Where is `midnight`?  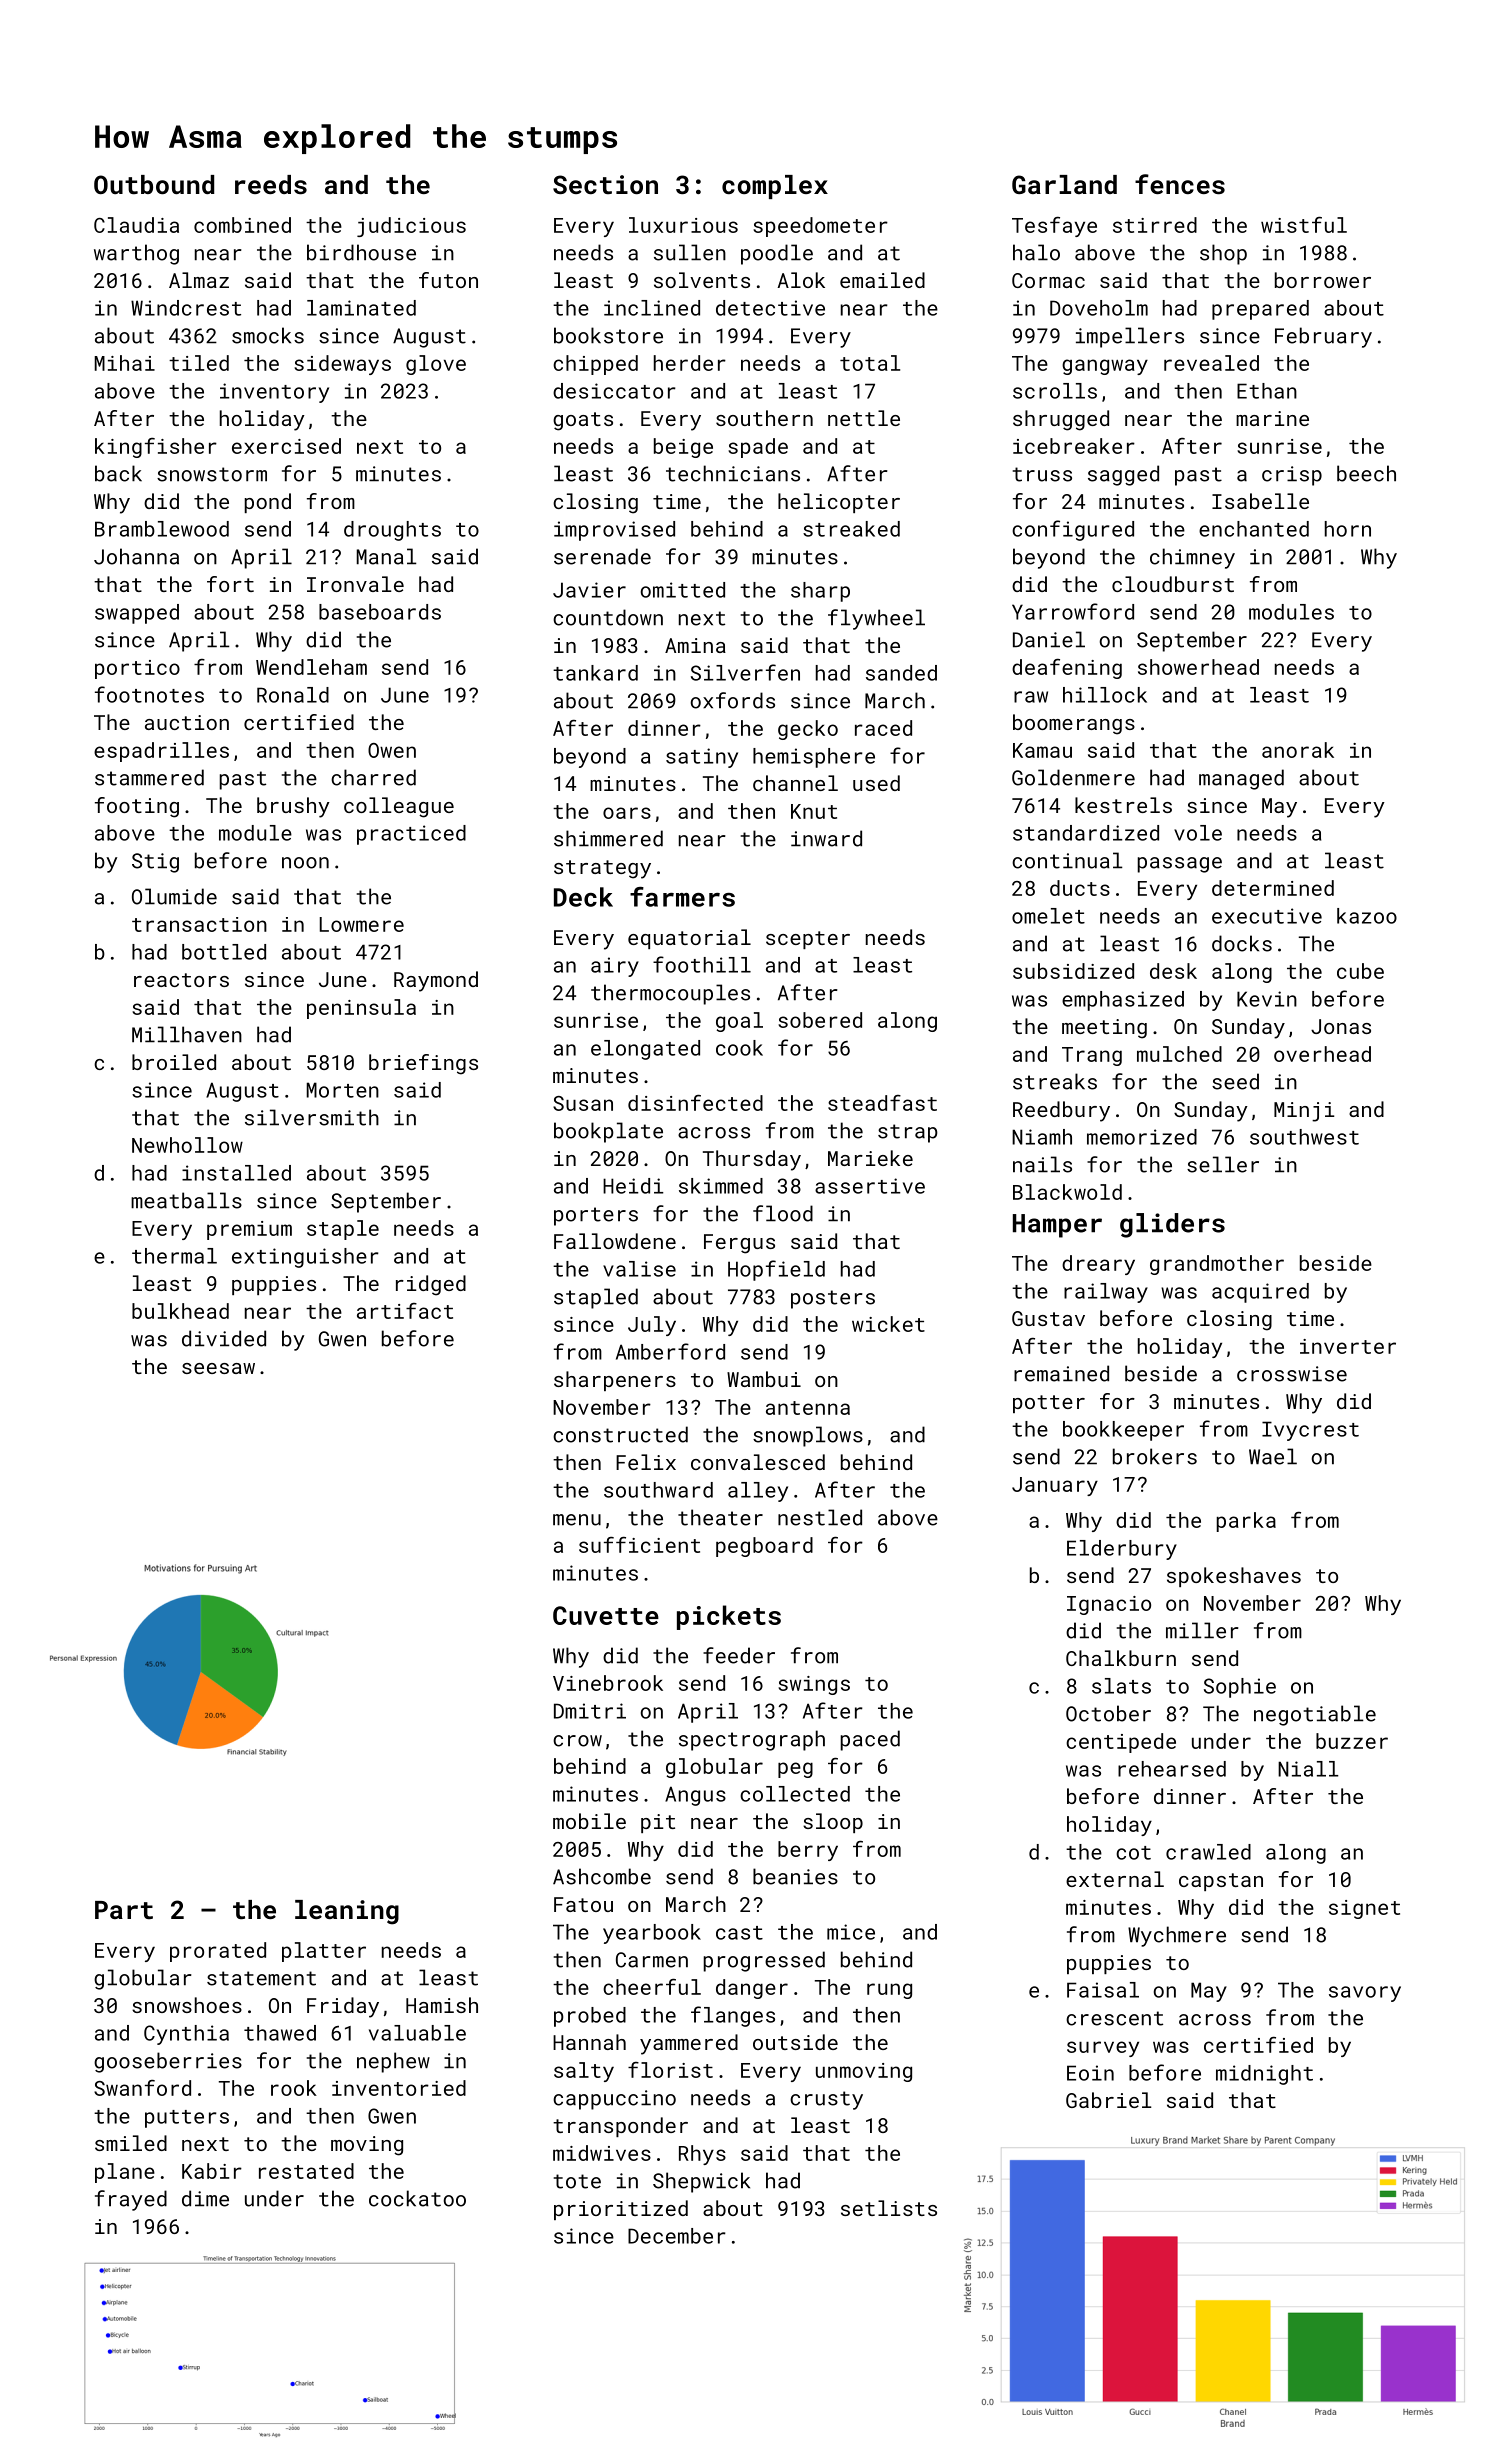
midnight is located at coordinates (1264, 2075).
